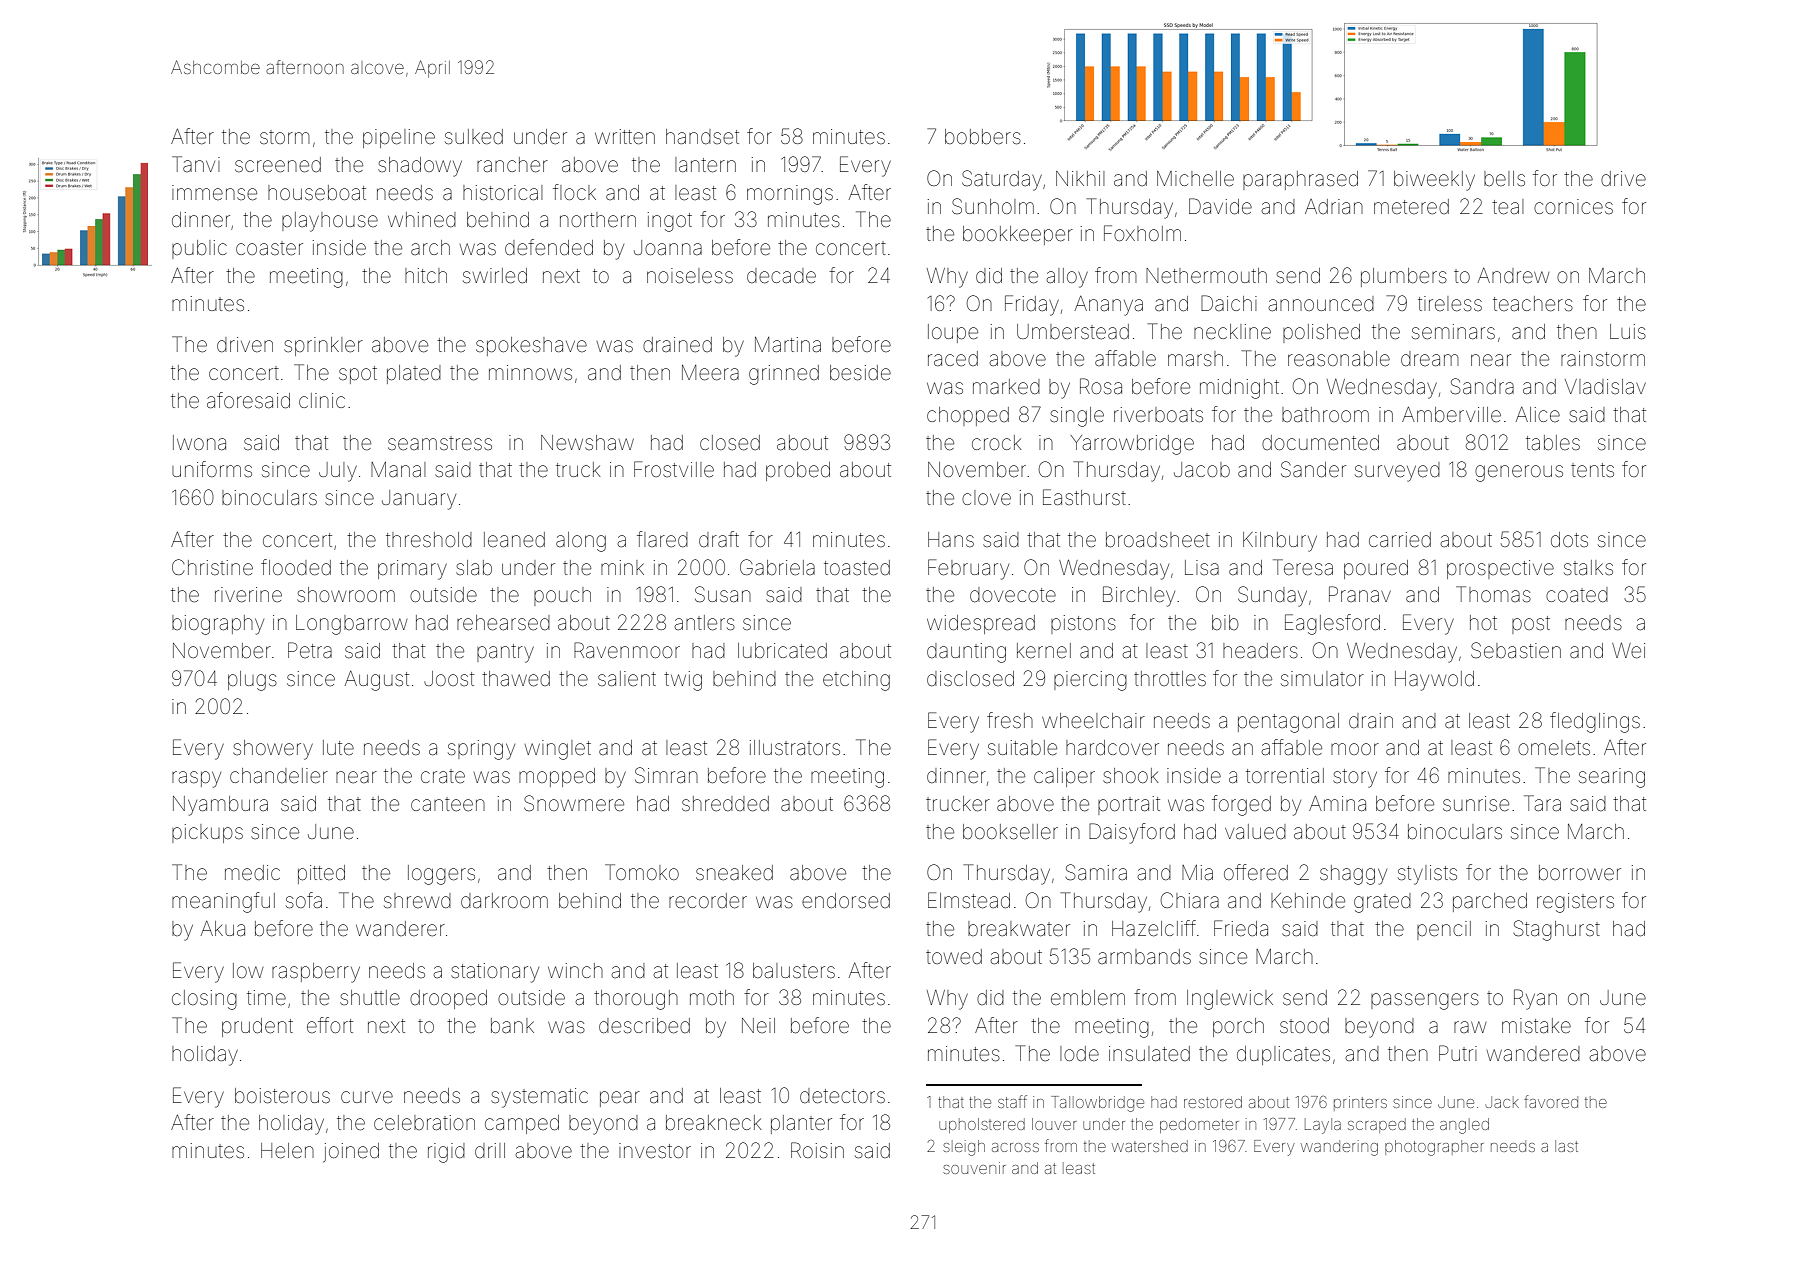 The height and width of the screenshot is (1285, 1818). Describe the element at coordinates (1013, 594) in the screenshot. I see `dovecote` at that location.
